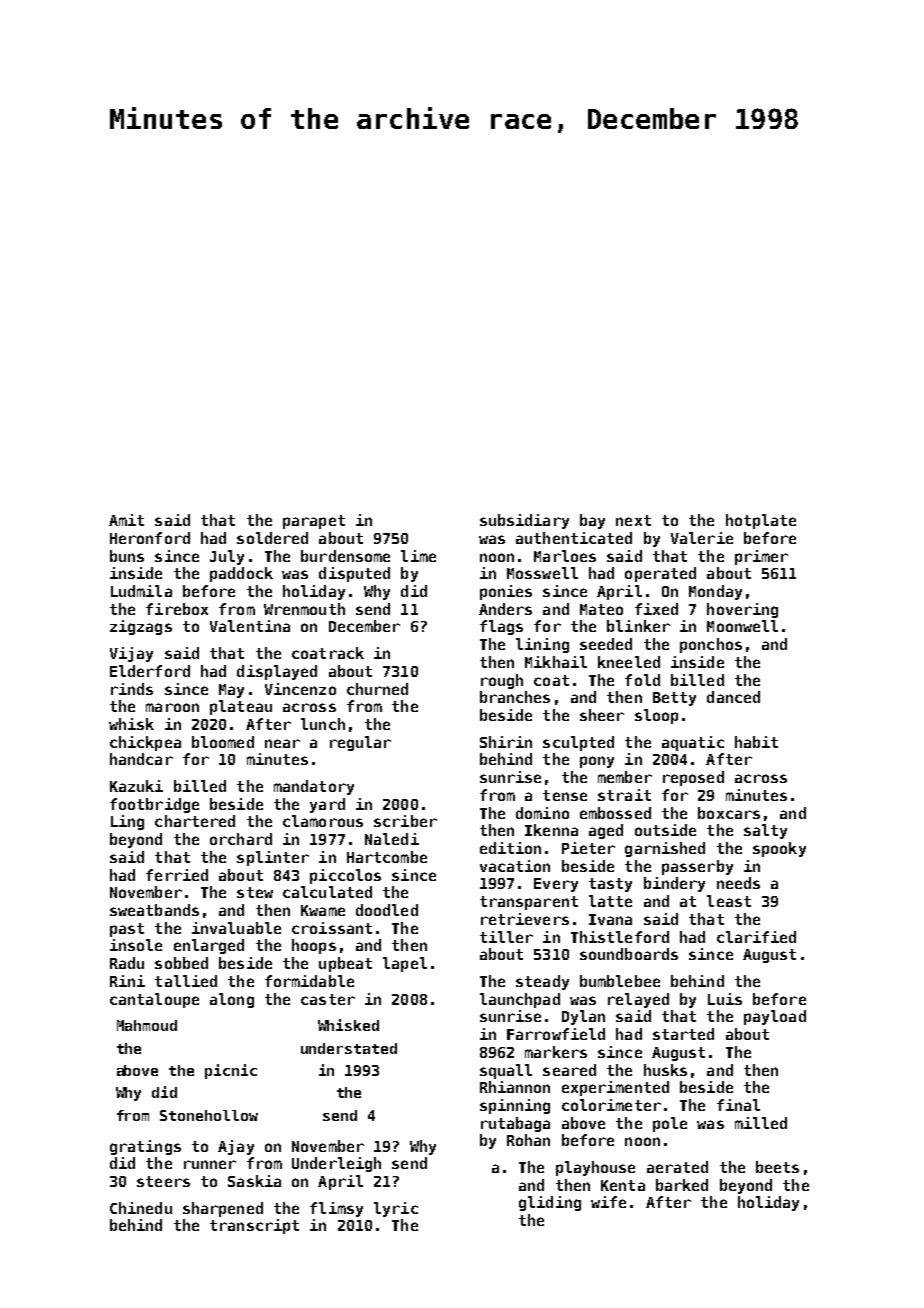  What do you see at coordinates (210, 1164) in the screenshot?
I see `runner` at bounding box center [210, 1164].
